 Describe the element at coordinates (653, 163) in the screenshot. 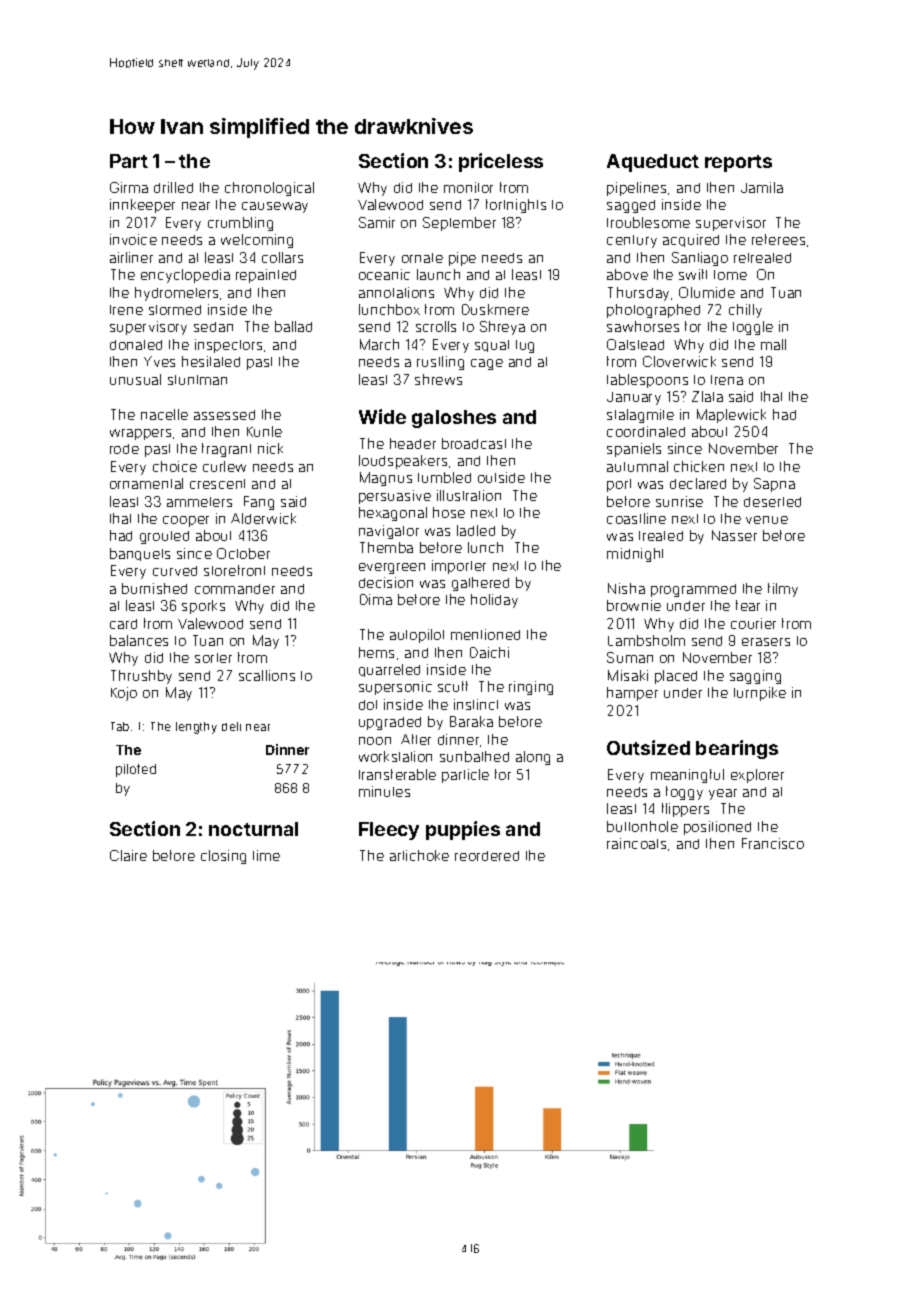

I see `Aqueduct` at that location.
